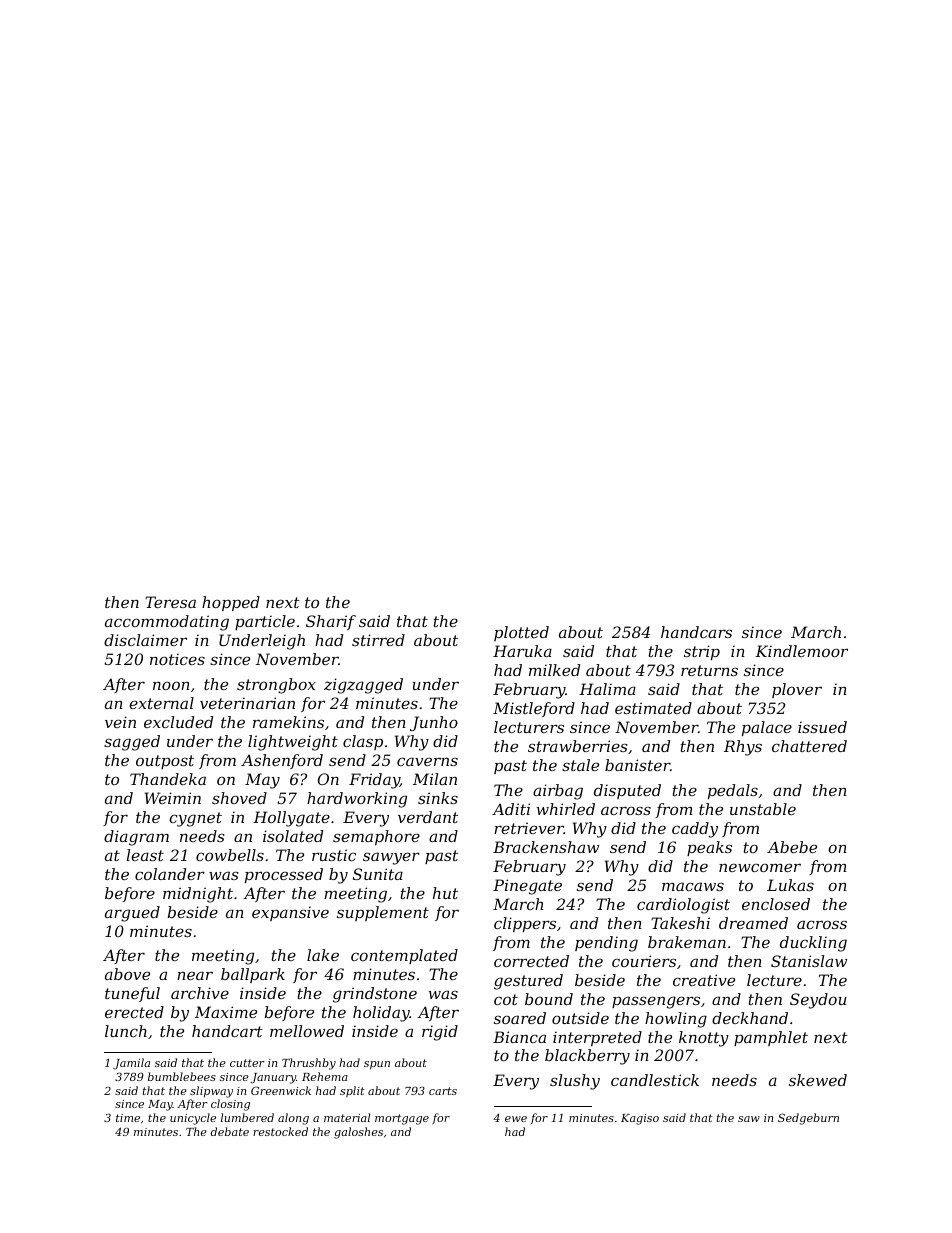 The height and width of the document is (1233, 952). I want to click on excluded, so click(178, 722).
